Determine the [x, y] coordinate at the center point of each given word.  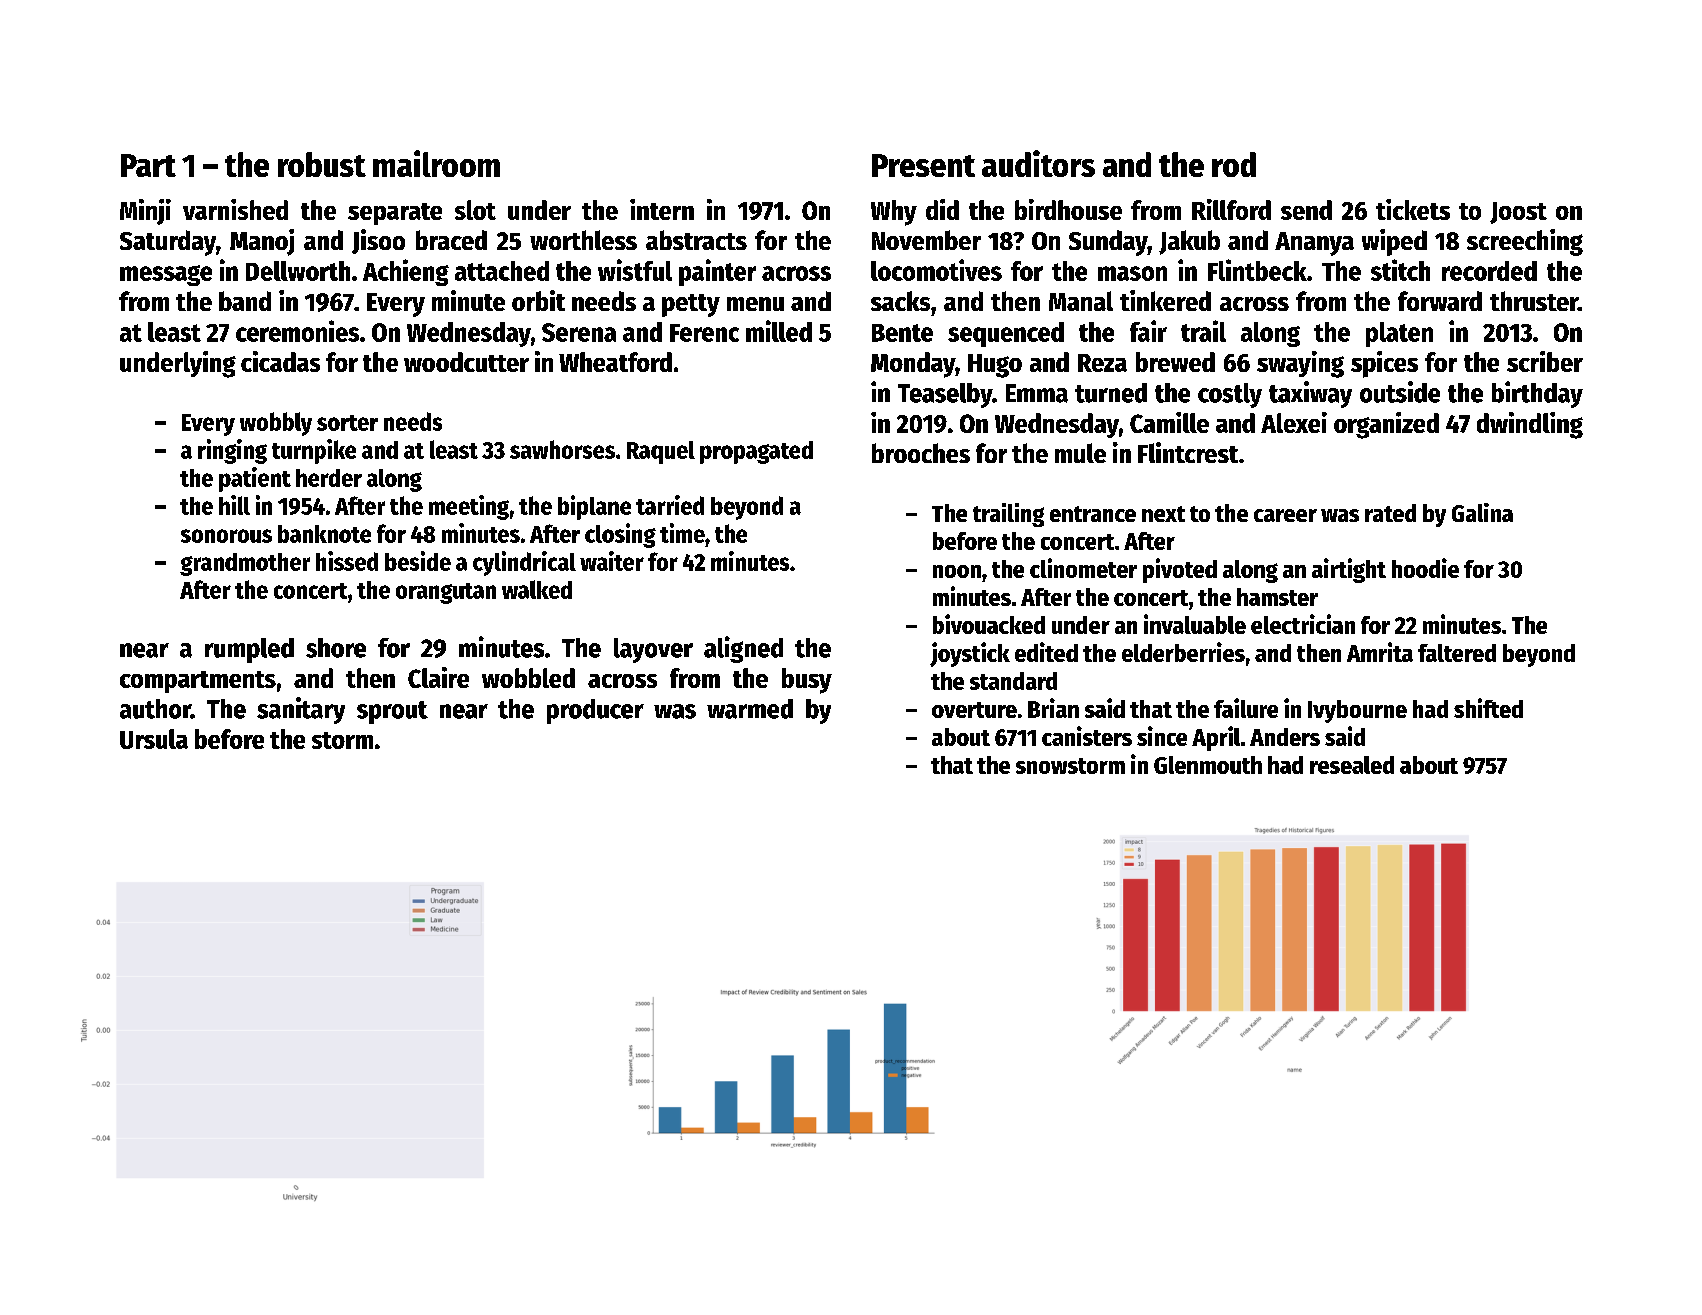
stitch [1400, 270]
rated [1390, 513]
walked [537, 589]
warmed [750, 709]
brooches [921, 453]
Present [923, 165]
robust [322, 164]
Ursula [154, 739]
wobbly [276, 424]
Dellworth [298, 271]
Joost [1518, 213]
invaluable [1195, 624]
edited [1046, 652]
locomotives [936, 270]
